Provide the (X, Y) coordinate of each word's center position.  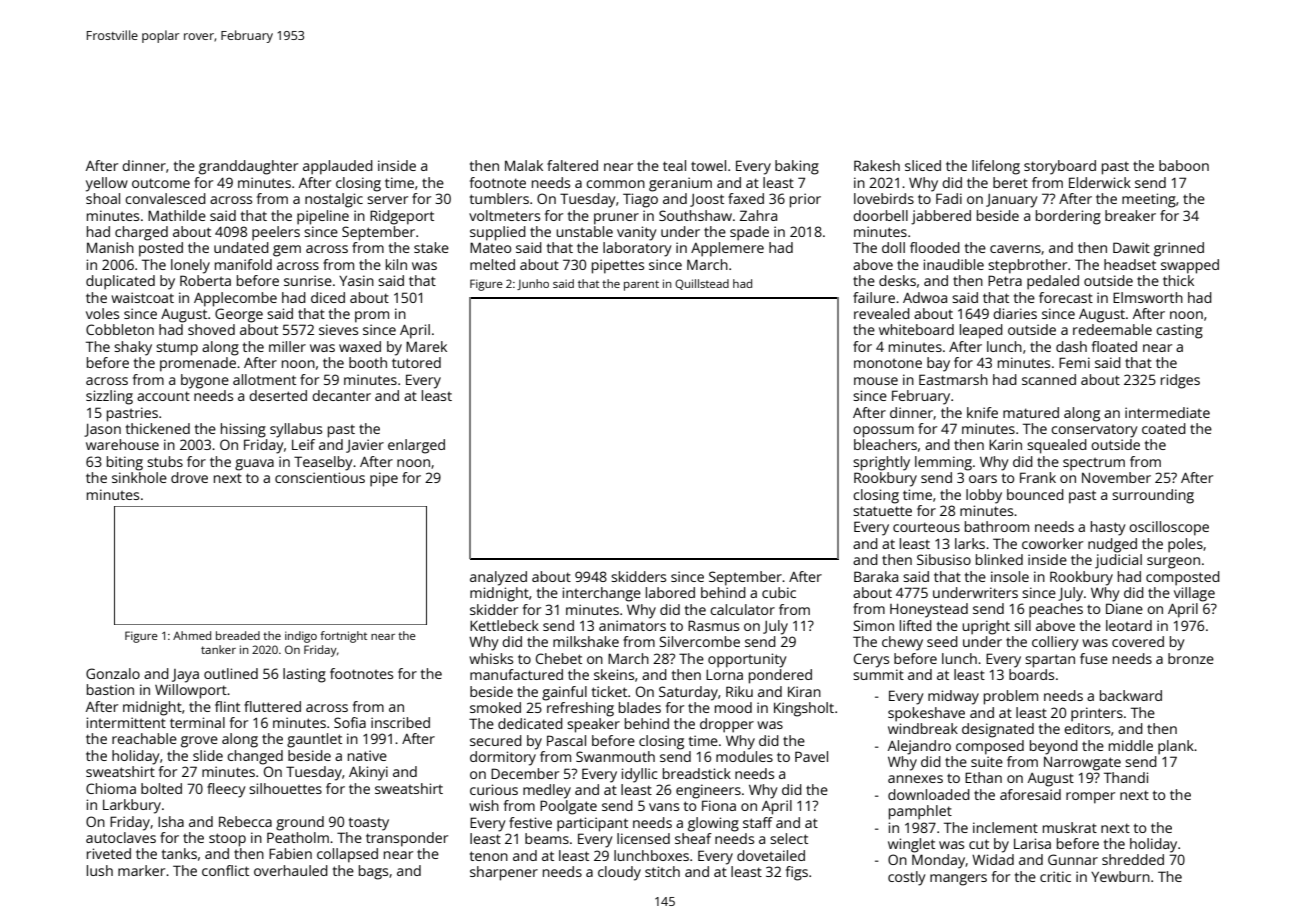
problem (1011, 697)
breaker (1130, 215)
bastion (110, 689)
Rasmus (713, 625)
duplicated (120, 282)
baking (797, 167)
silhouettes (285, 788)
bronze (1191, 658)
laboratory (637, 249)
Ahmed (192, 635)
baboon (1184, 165)
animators (632, 625)
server (387, 200)
